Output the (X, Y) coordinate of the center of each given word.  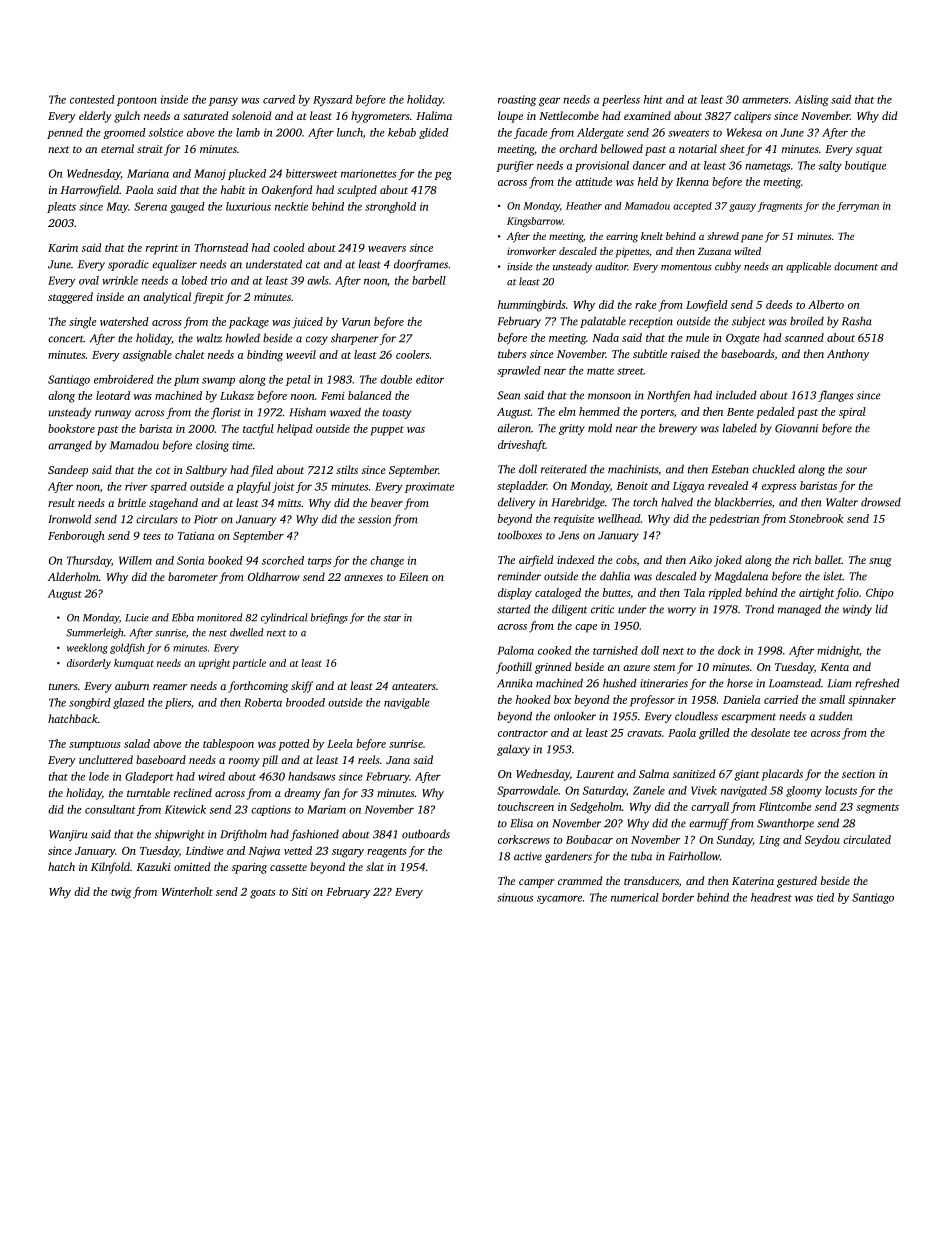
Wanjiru (68, 835)
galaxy (513, 750)
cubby (728, 267)
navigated (744, 791)
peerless (621, 100)
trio (219, 280)
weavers (387, 249)
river (136, 486)
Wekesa (744, 132)
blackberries (743, 502)
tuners (63, 686)
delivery (516, 503)
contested (92, 99)
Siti (300, 892)
